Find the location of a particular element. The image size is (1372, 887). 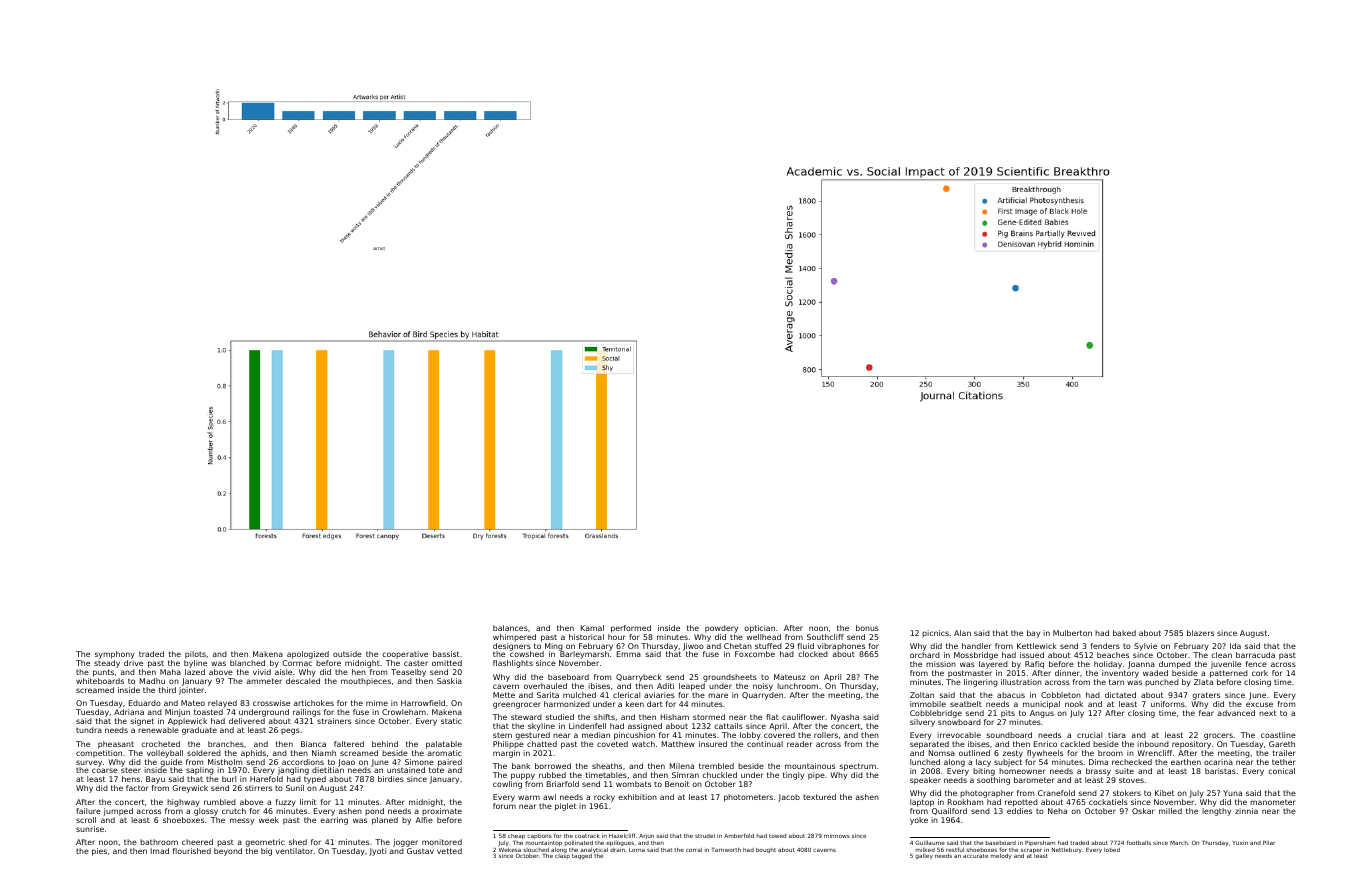

vibraphones is located at coordinates (841, 647).
